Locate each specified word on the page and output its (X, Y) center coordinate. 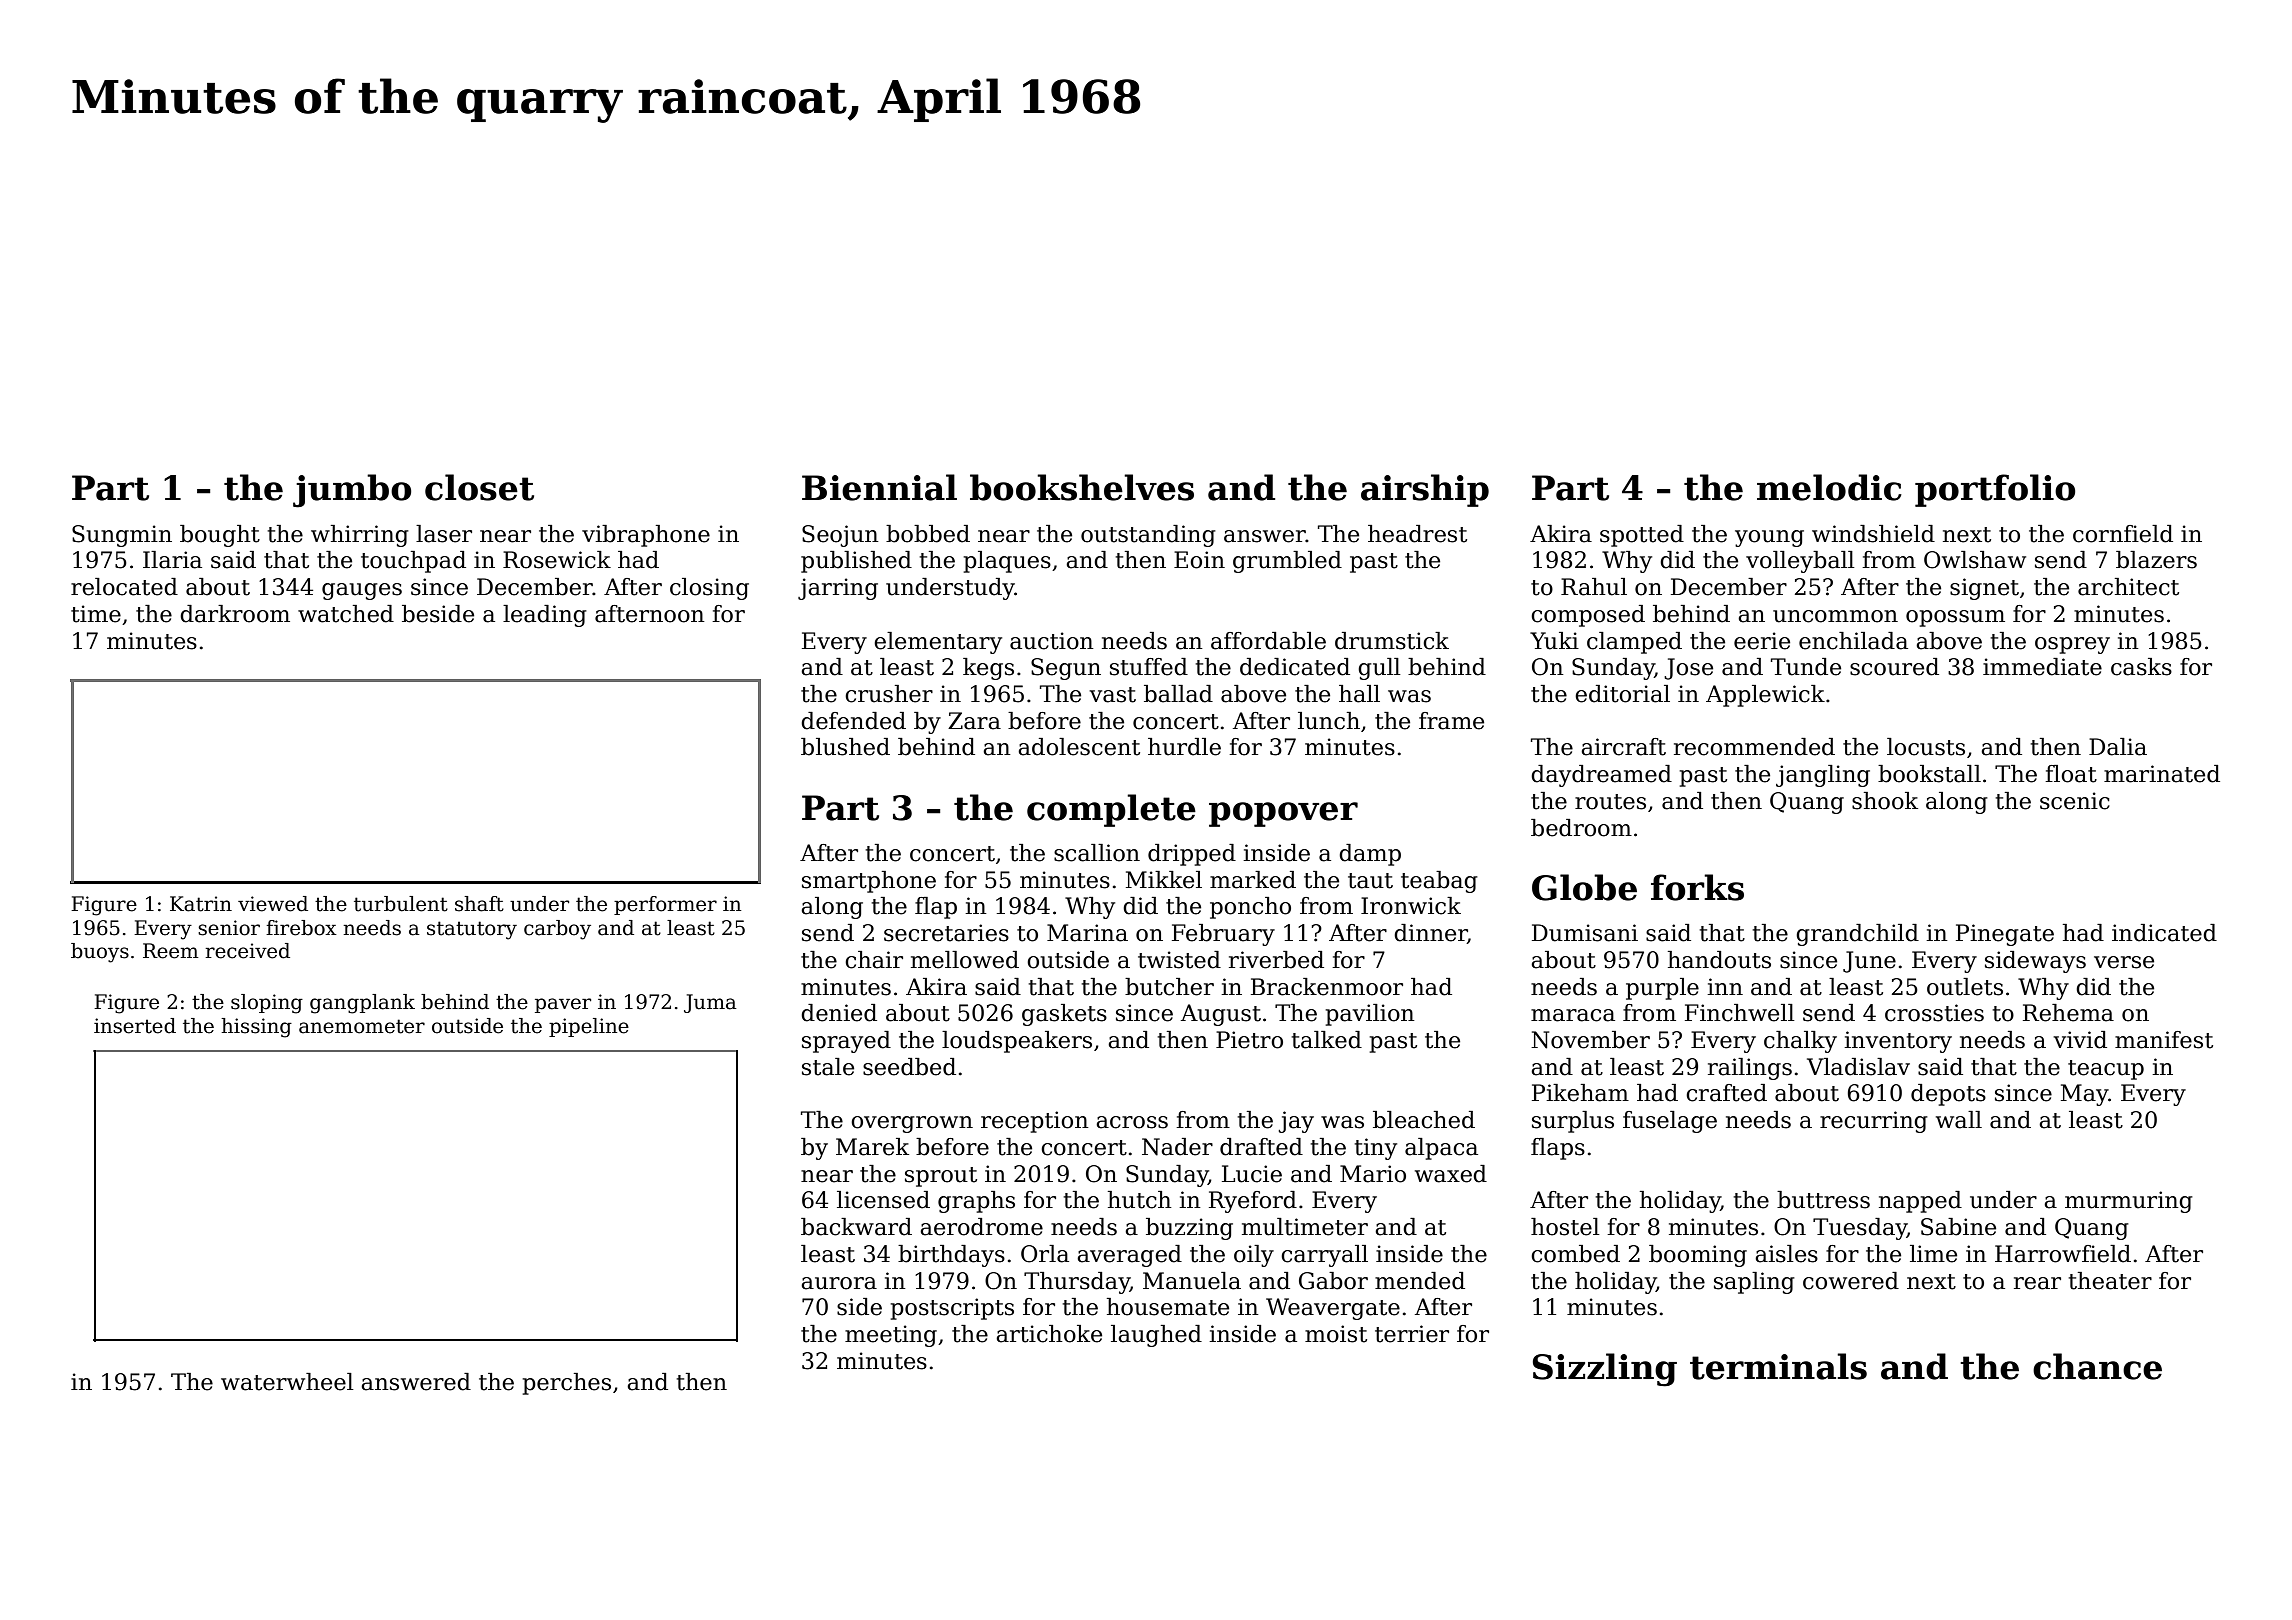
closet (479, 487)
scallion (1097, 853)
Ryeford (1253, 1202)
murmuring (2129, 1202)
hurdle (1184, 747)
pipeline (589, 1027)
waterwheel (287, 1382)
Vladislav (1858, 1067)
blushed (845, 747)
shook (1885, 801)
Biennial (879, 487)
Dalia (2118, 747)
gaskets (1064, 1015)
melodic (1829, 487)
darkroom (235, 614)
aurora (839, 1283)
